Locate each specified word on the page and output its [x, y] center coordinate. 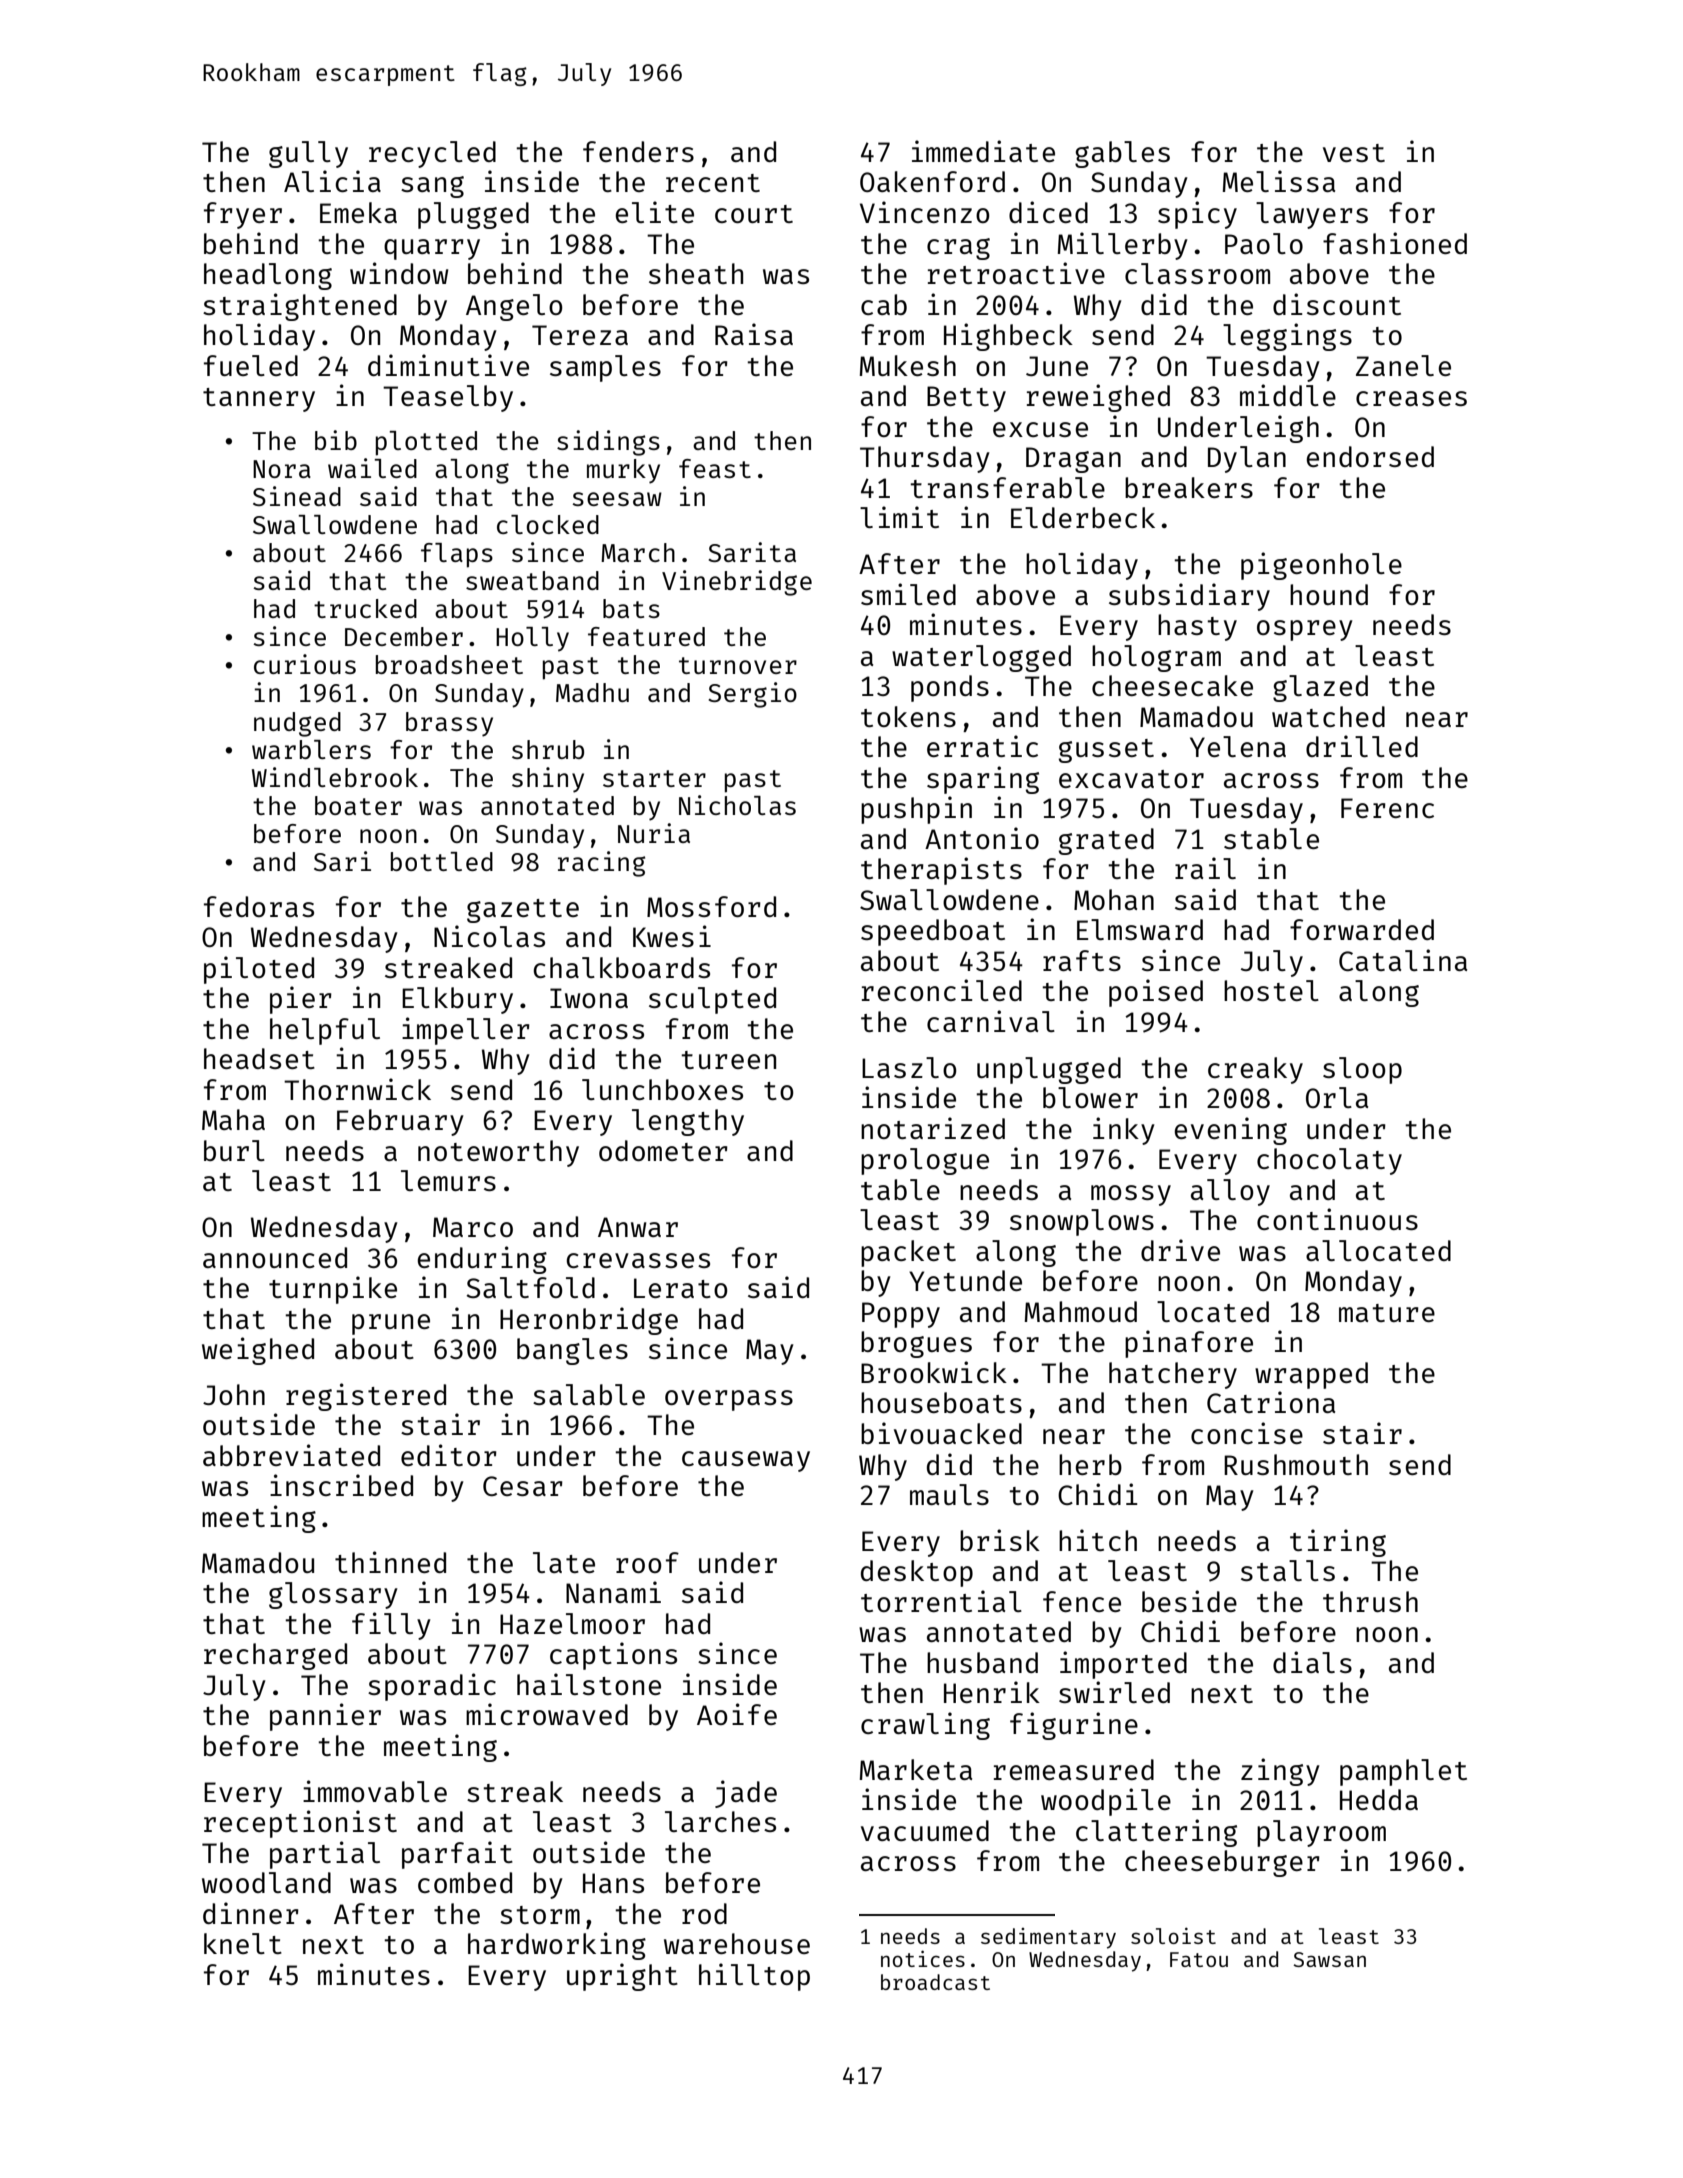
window [399, 273]
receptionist [300, 1824]
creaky [1255, 1070]
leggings [1287, 337]
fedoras [259, 906]
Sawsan [1329, 1959]
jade [746, 1794]
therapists [941, 871]
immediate [983, 151]
